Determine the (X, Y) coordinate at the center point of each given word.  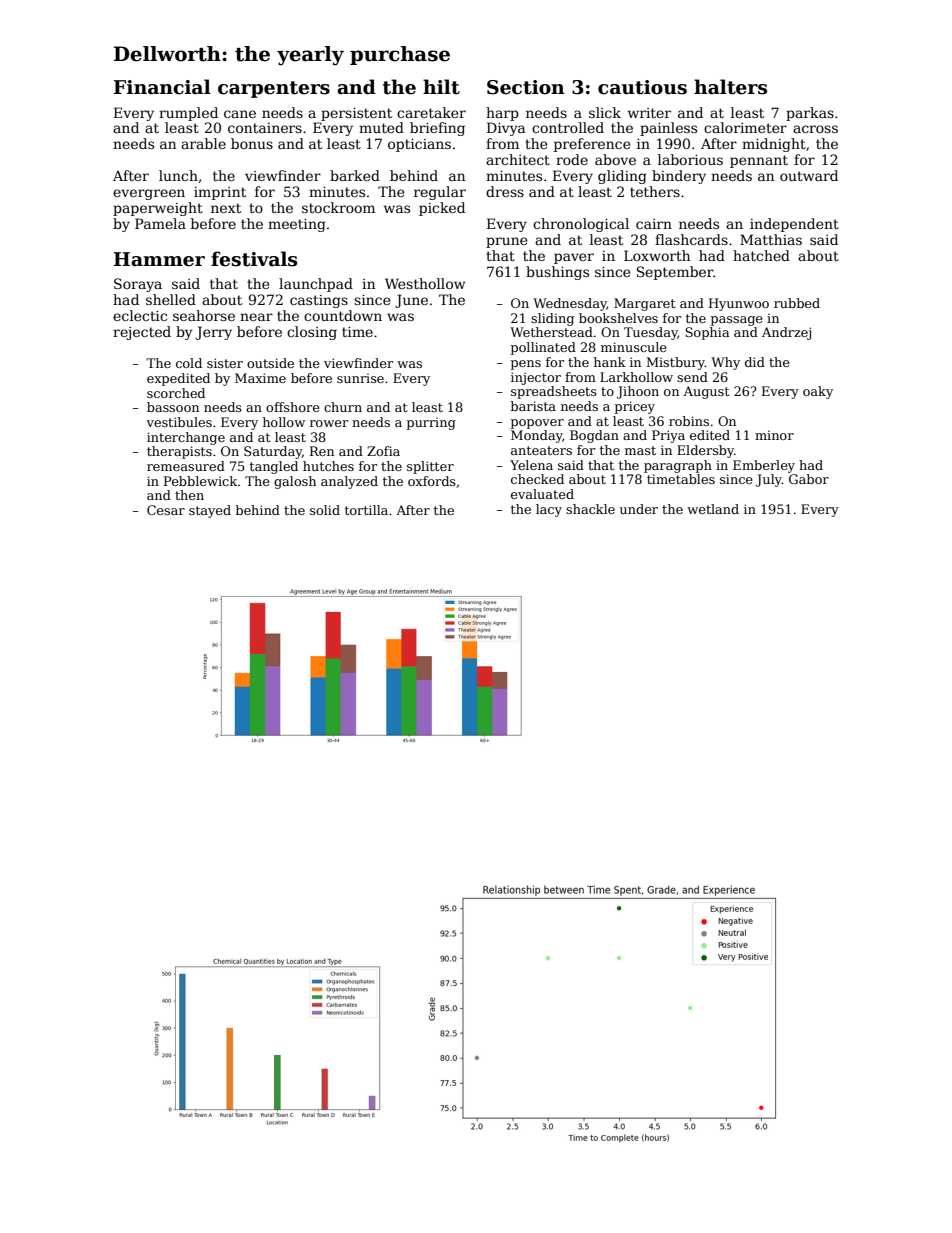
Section (526, 87)
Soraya (138, 285)
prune (507, 242)
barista (533, 406)
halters (730, 87)
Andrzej (786, 333)
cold (189, 363)
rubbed (797, 303)
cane (240, 114)
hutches (328, 466)
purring (431, 424)
